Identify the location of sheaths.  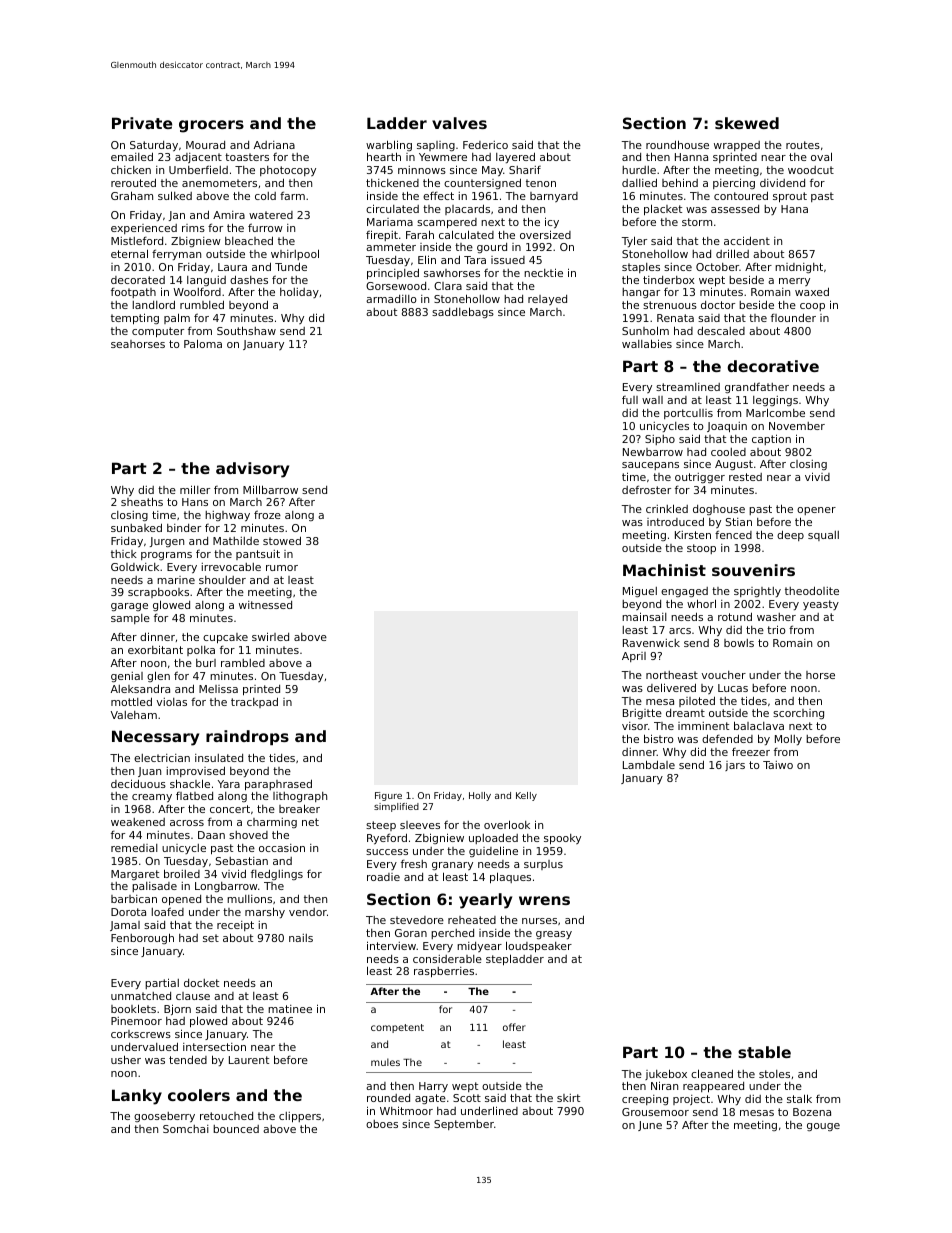
(142, 501).
